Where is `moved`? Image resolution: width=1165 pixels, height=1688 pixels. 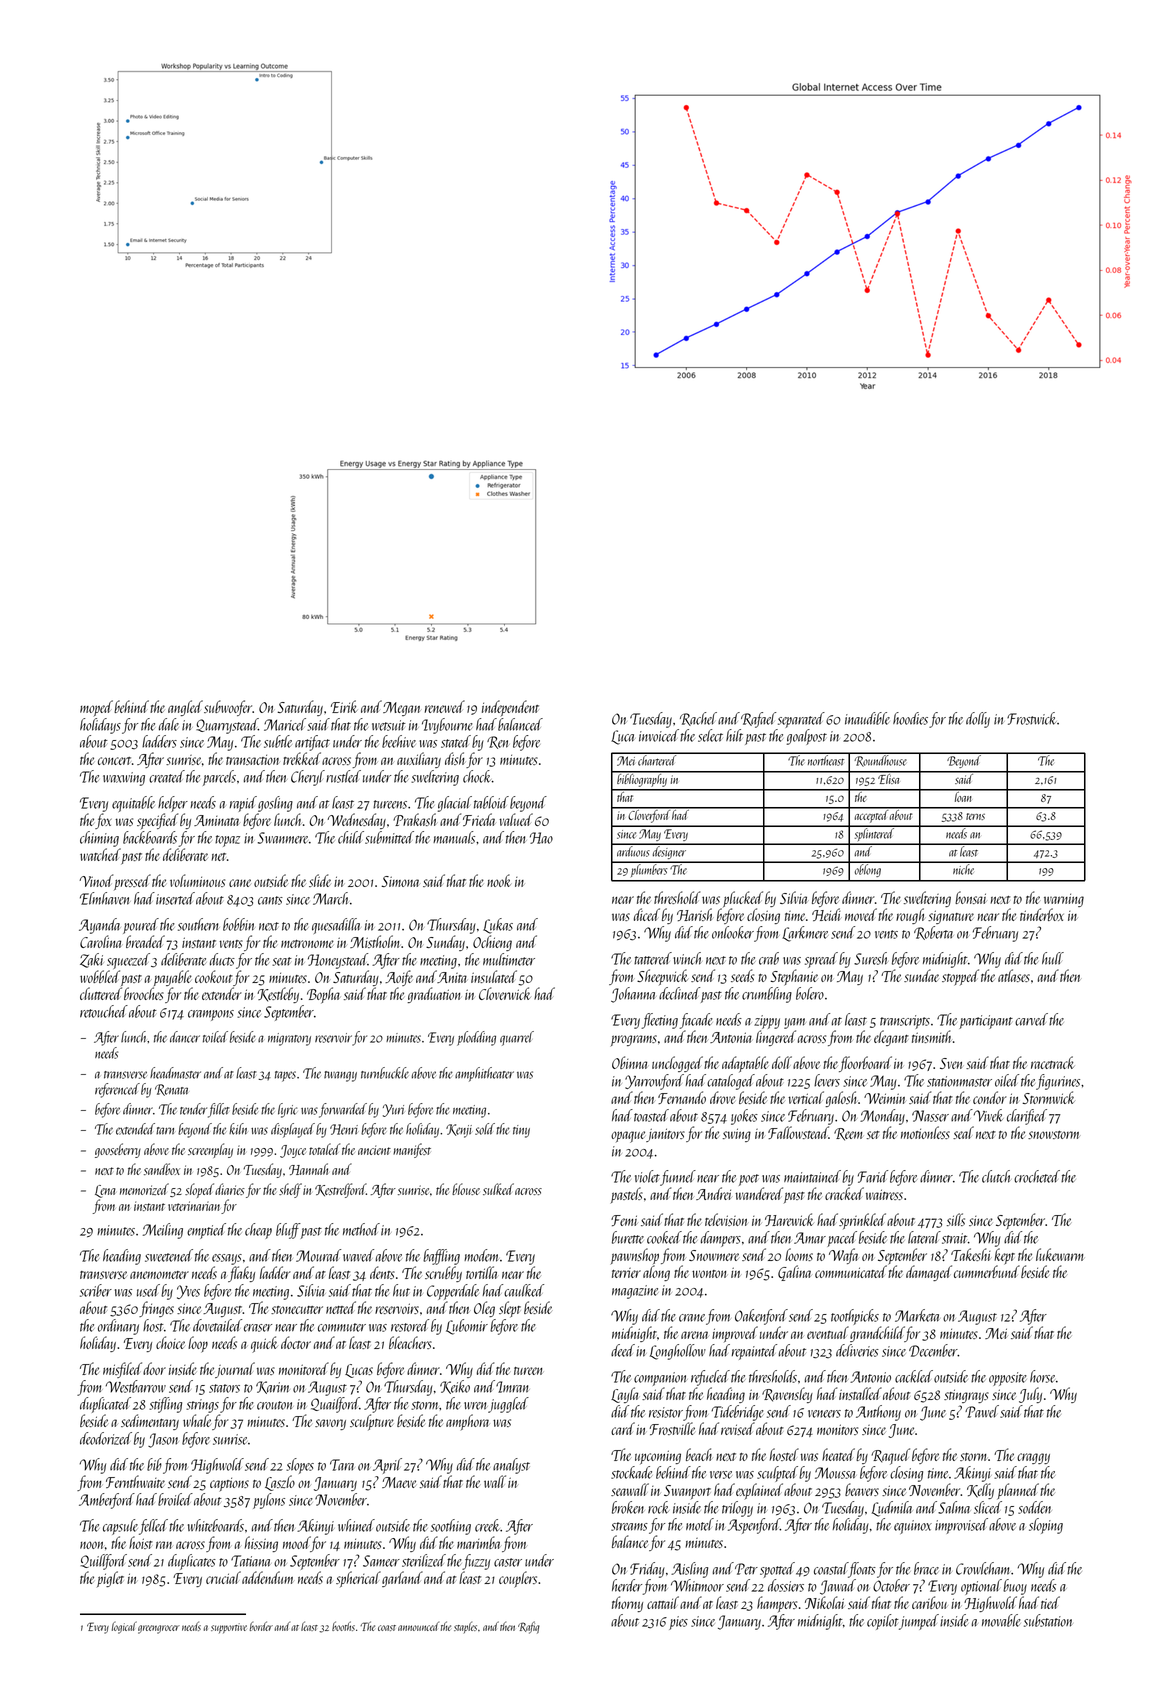
moved is located at coordinates (861, 914).
